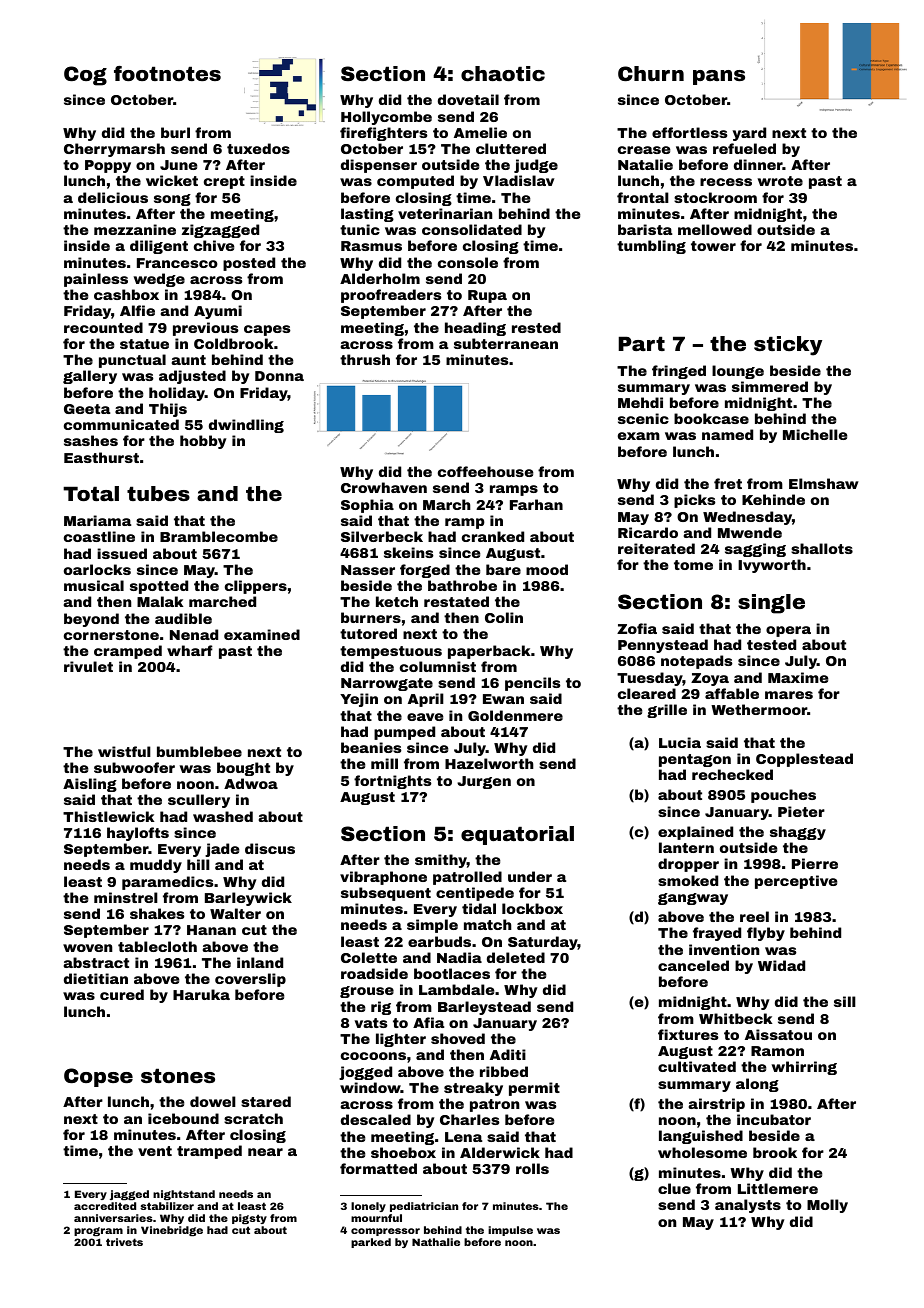 This page has height=1308, width=924. I want to click on fortnights, so click(392, 782).
